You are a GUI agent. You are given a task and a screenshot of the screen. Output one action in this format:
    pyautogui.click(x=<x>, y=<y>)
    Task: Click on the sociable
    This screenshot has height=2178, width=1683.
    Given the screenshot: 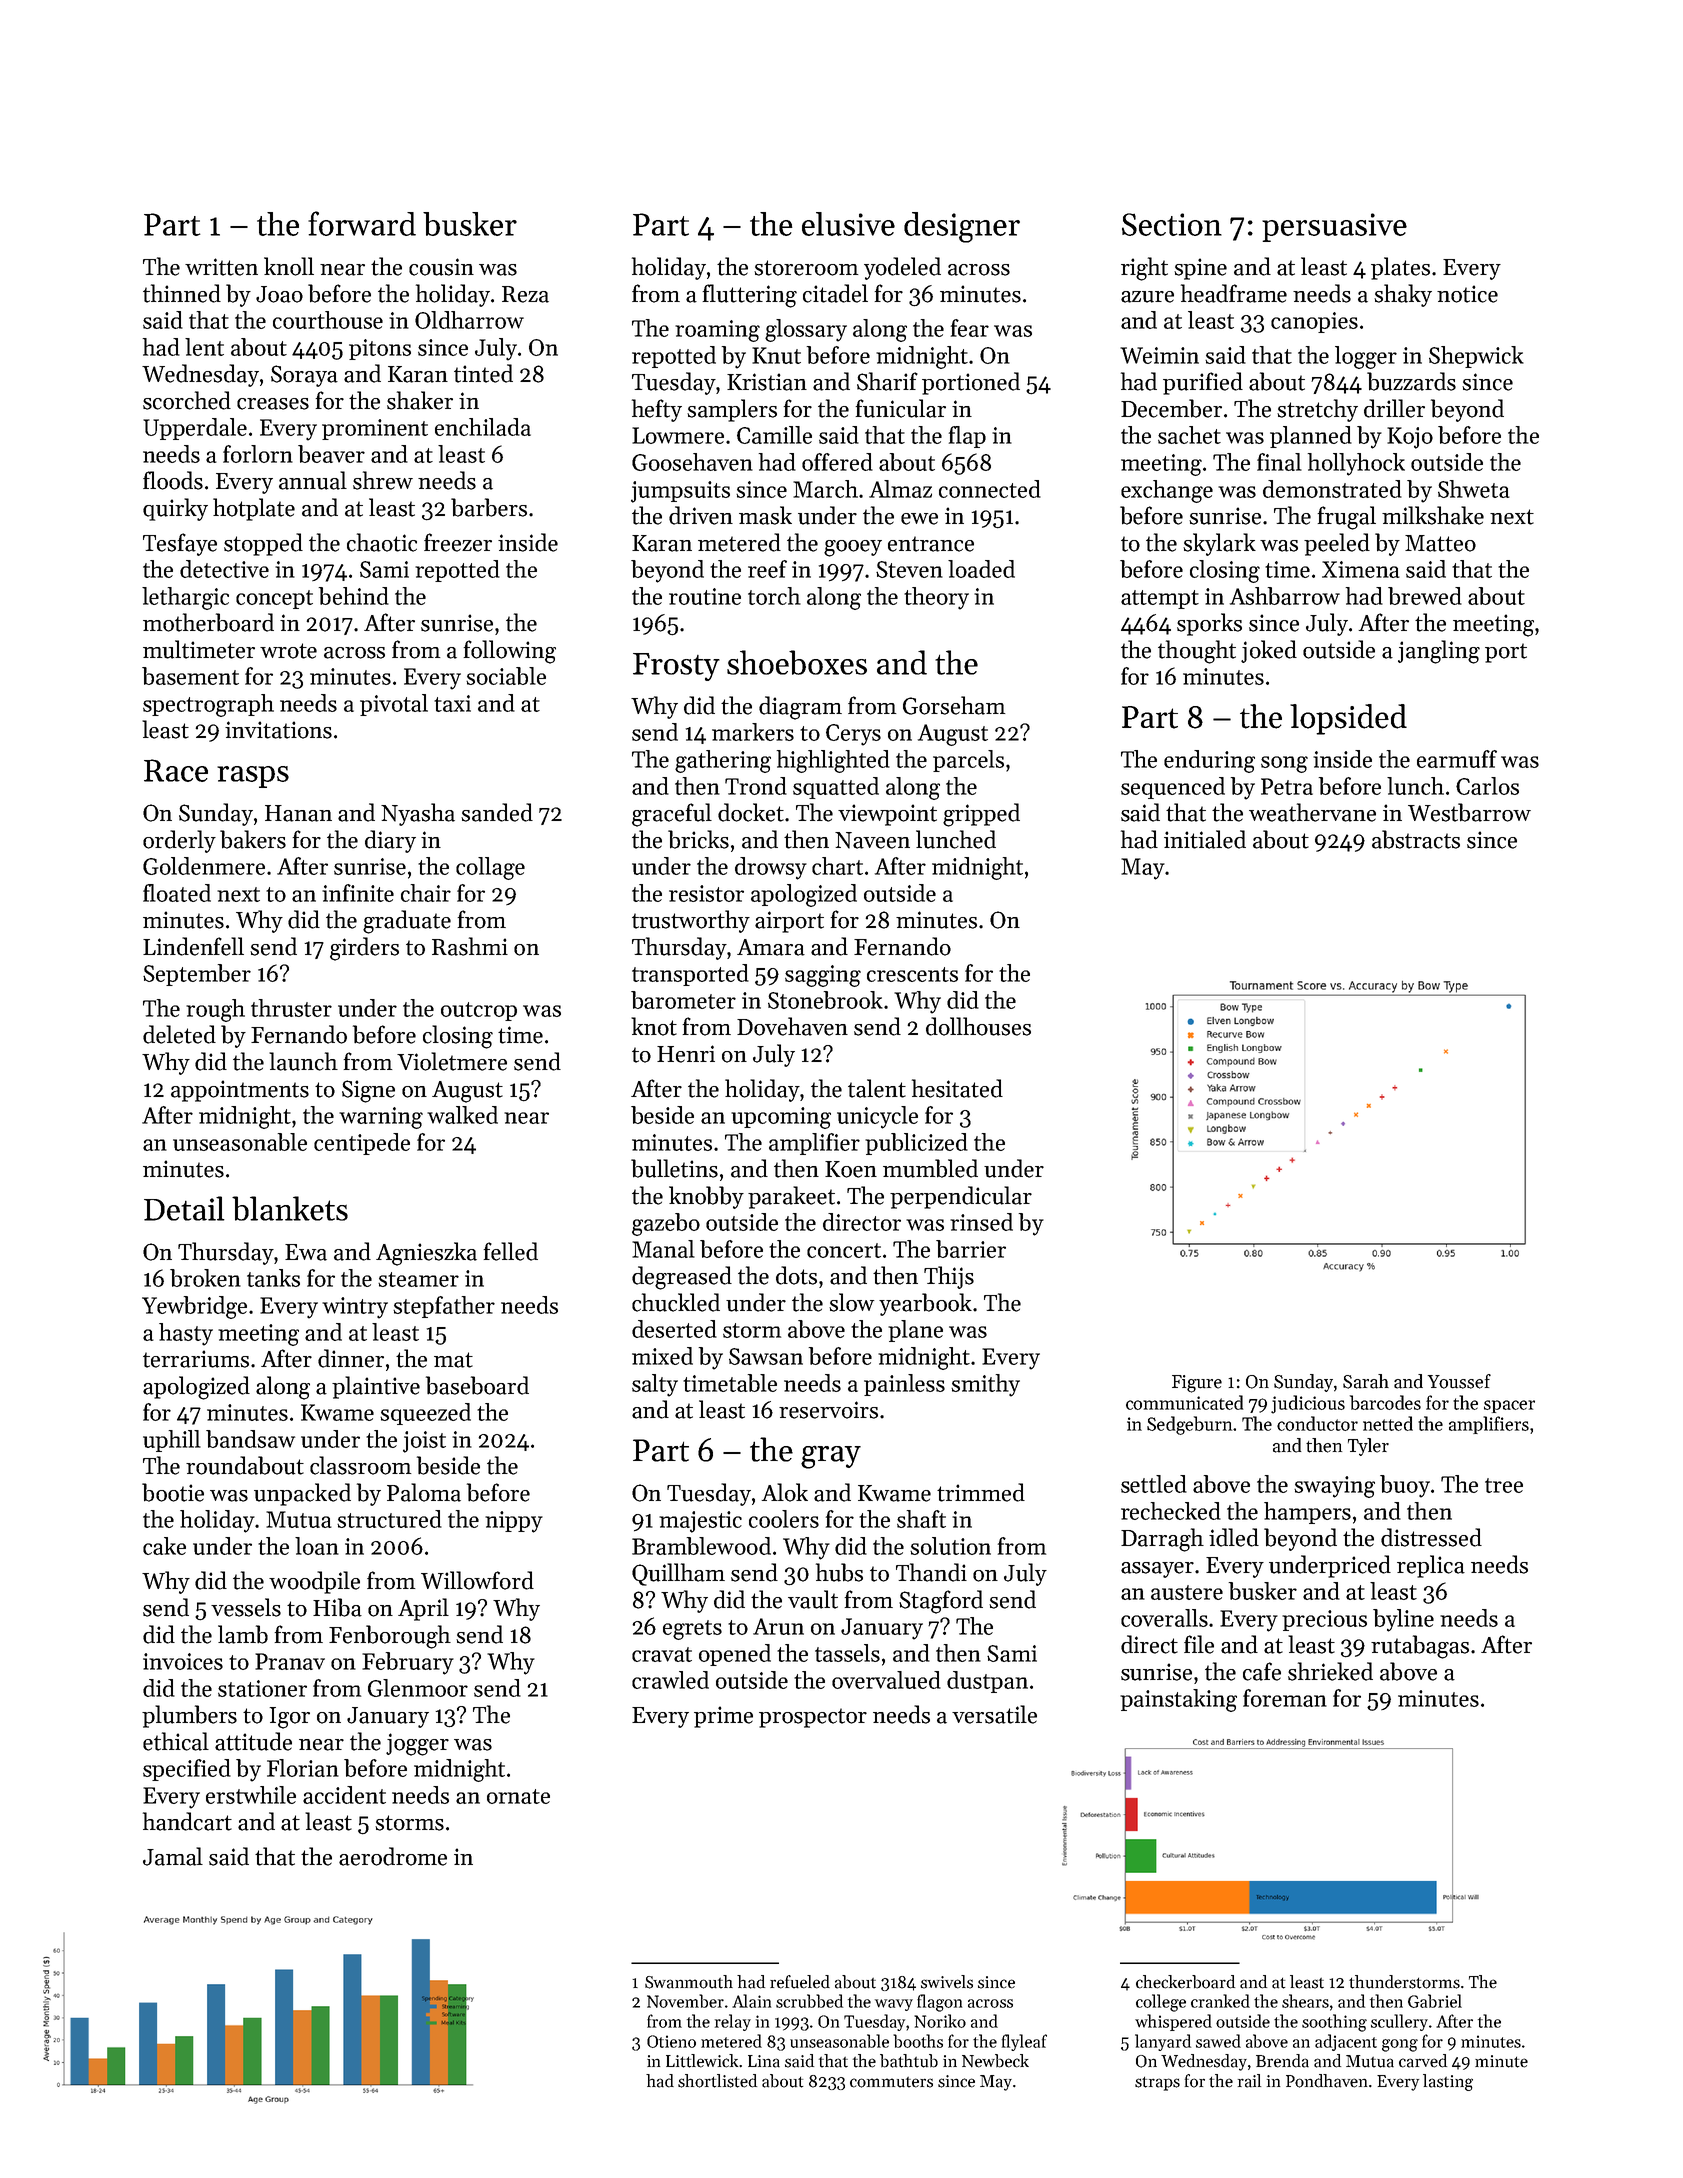 What is the action you would take?
    pyautogui.click(x=506, y=676)
